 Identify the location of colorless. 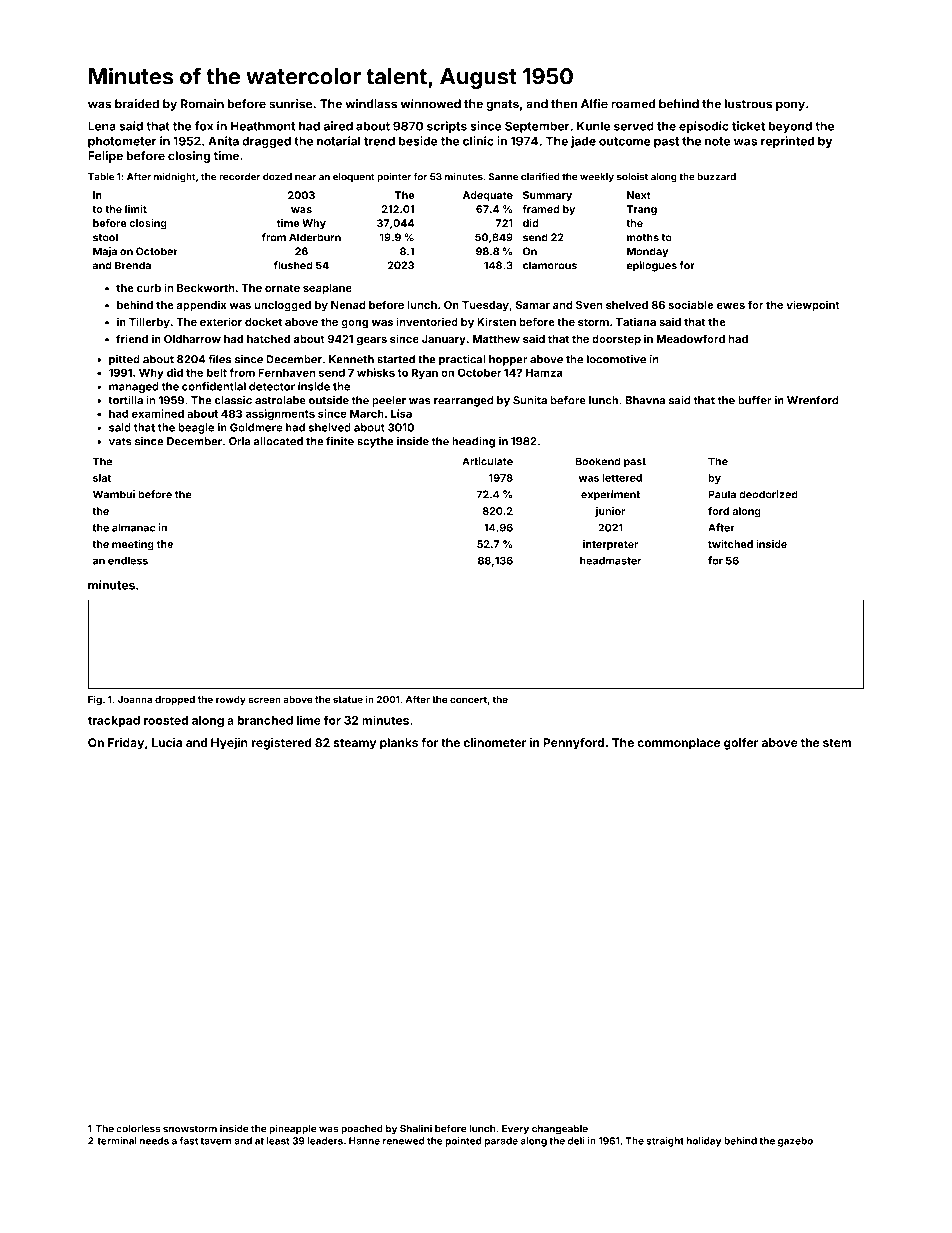
(138, 1129).
